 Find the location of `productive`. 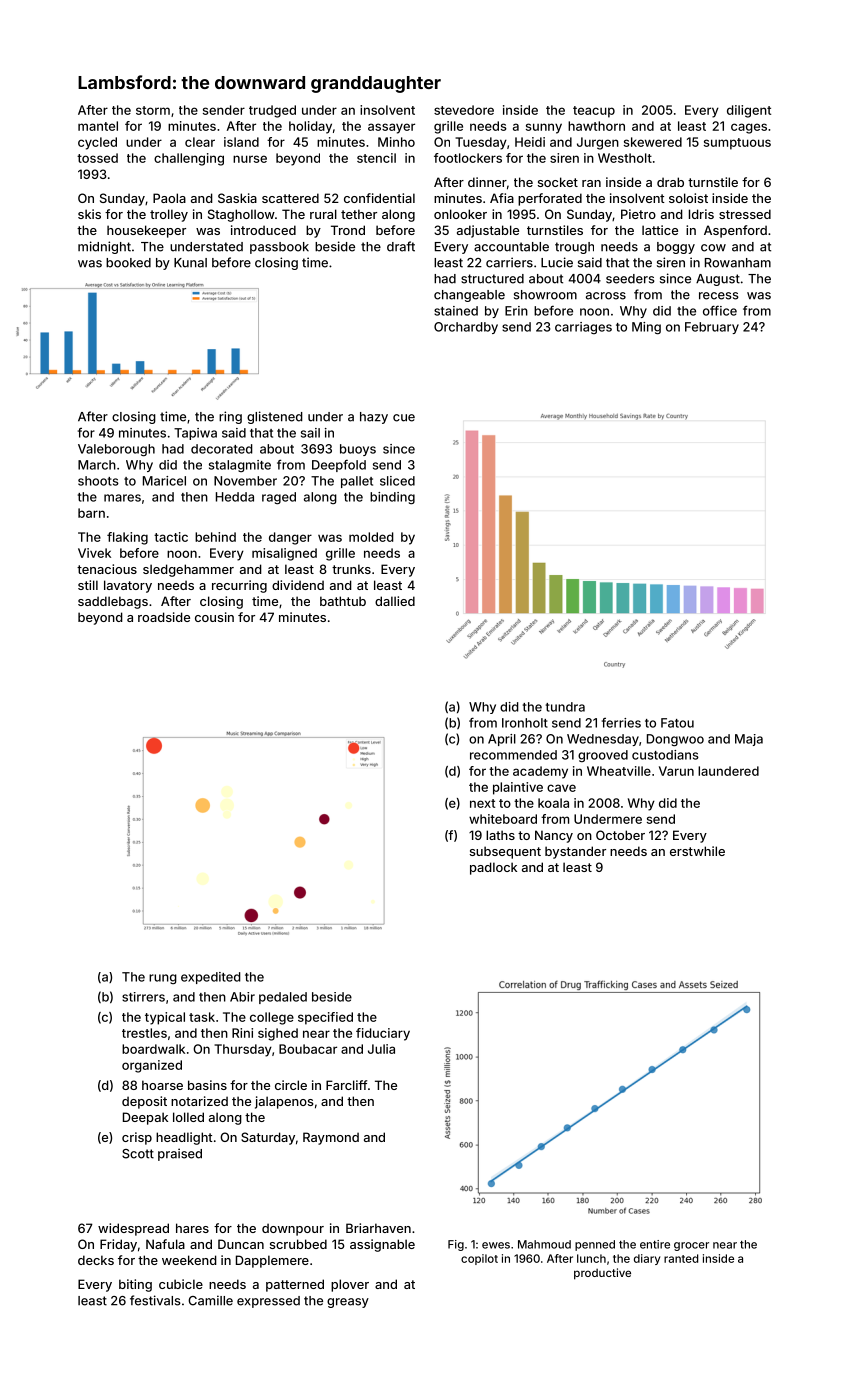

productive is located at coordinates (602, 1274).
